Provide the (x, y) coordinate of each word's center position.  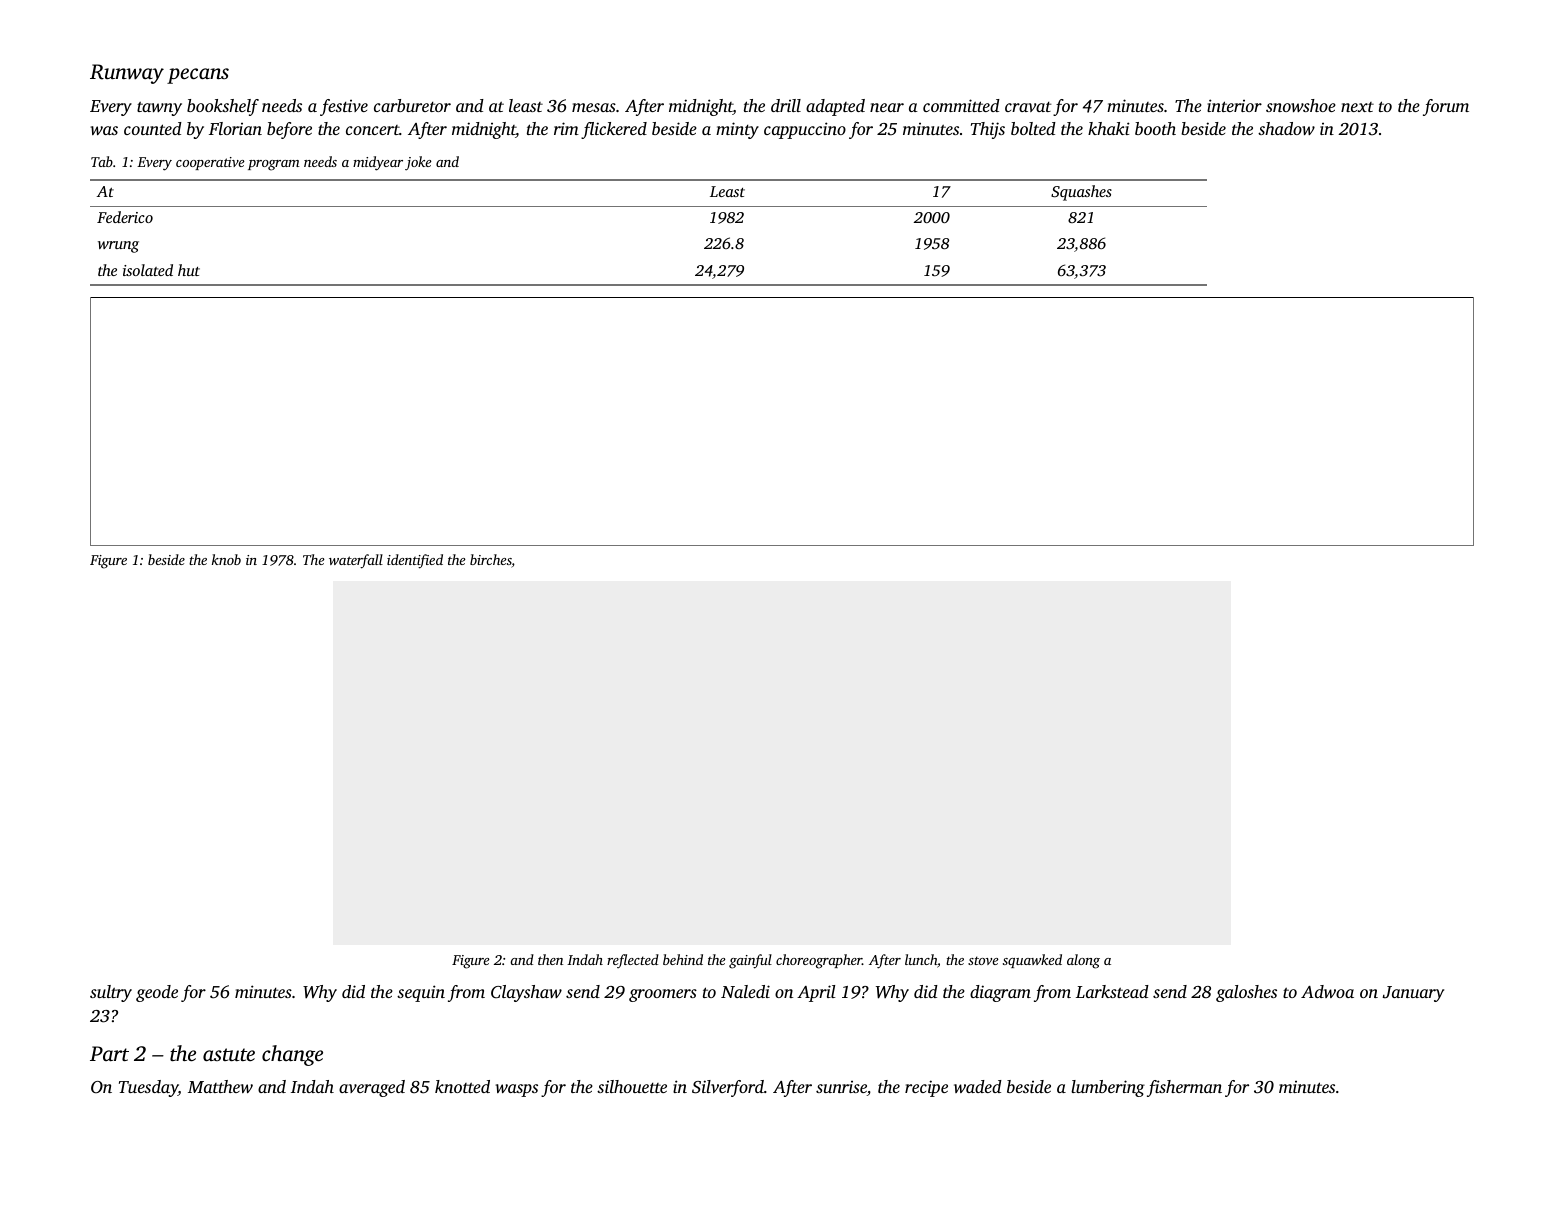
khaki (1109, 128)
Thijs (988, 130)
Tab (102, 161)
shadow (1286, 128)
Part (109, 1053)
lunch (921, 959)
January (1413, 994)
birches (491, 561)
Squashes (1081, 193)
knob (226, 559)
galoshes (1246, 993)
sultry (111, 993)
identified (415, 561)
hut (189, 270)
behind (683, 959)
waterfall (356, 561)
